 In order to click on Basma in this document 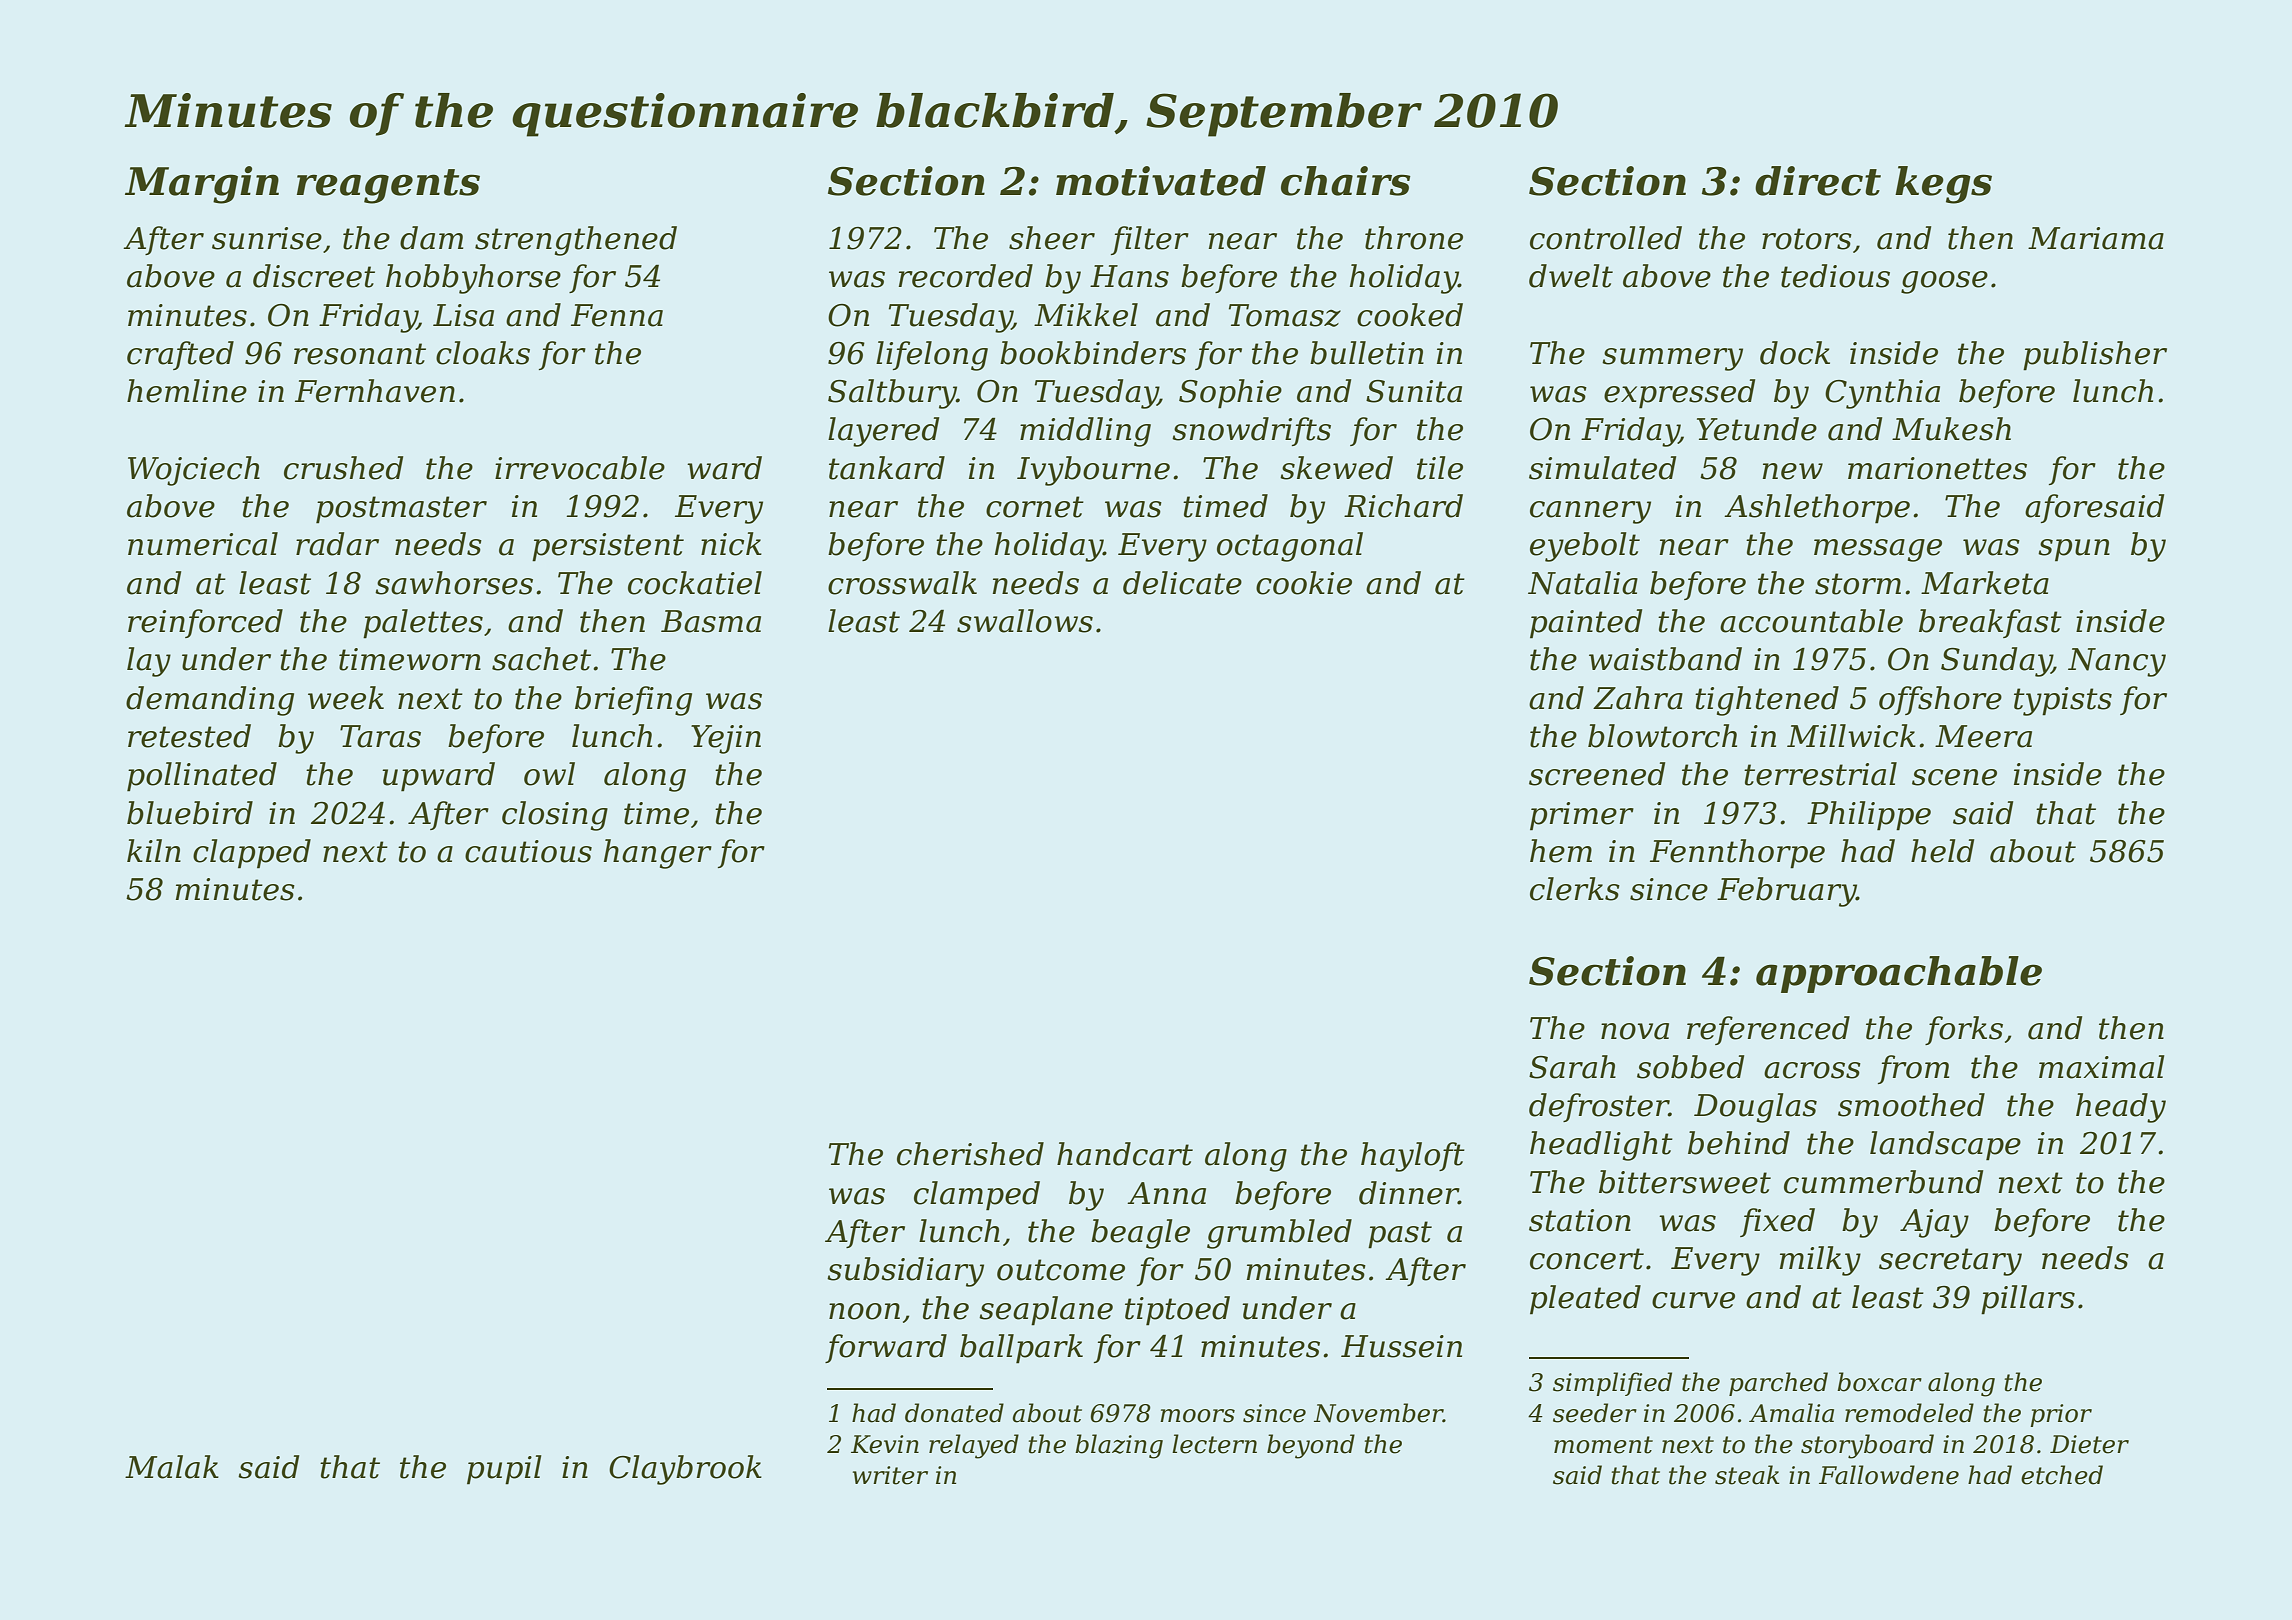, I will do `click(711, 621)`.
